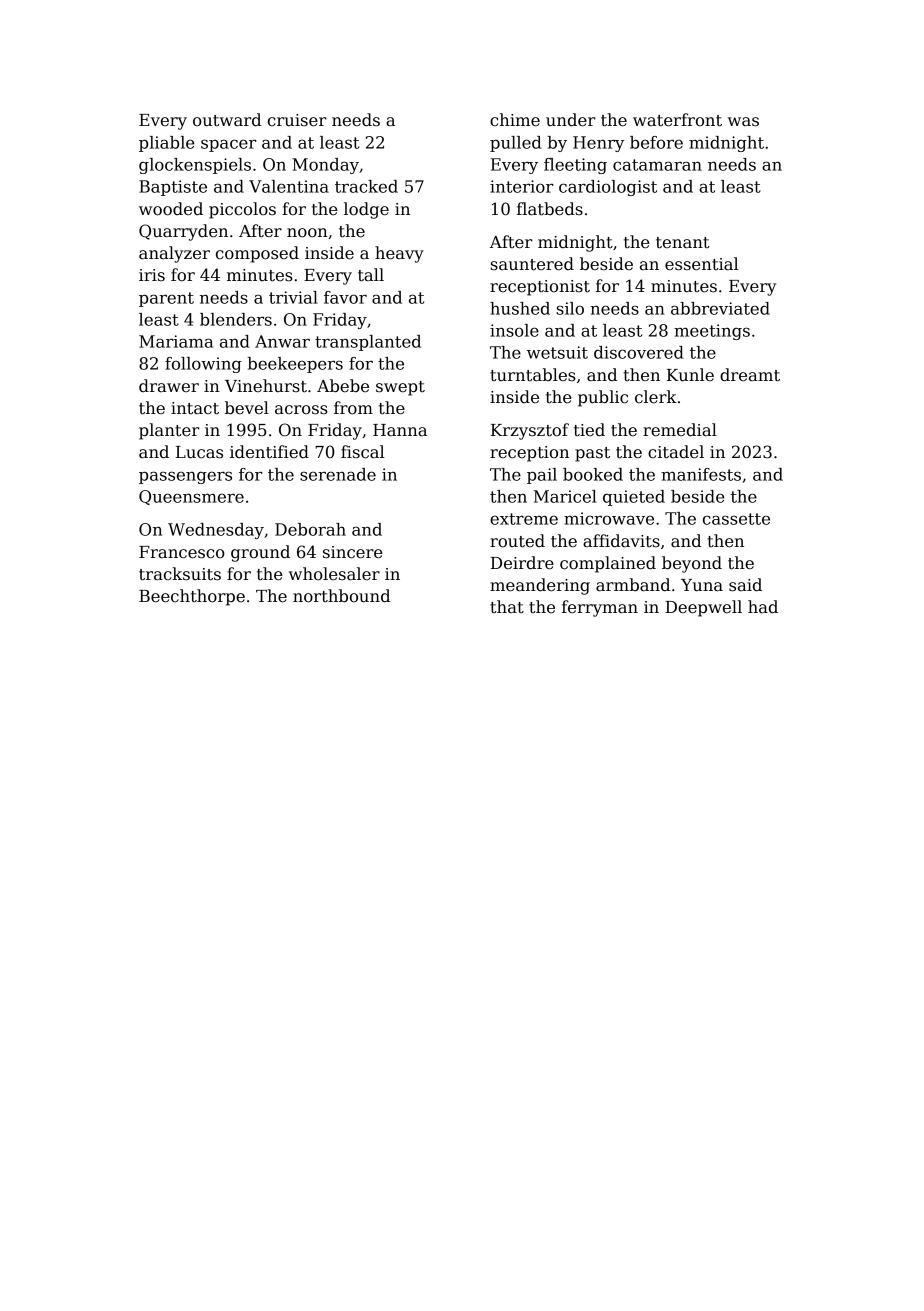 This screenshot has height=1311, width=924. I want to click on hushed, so click(520, 308).
